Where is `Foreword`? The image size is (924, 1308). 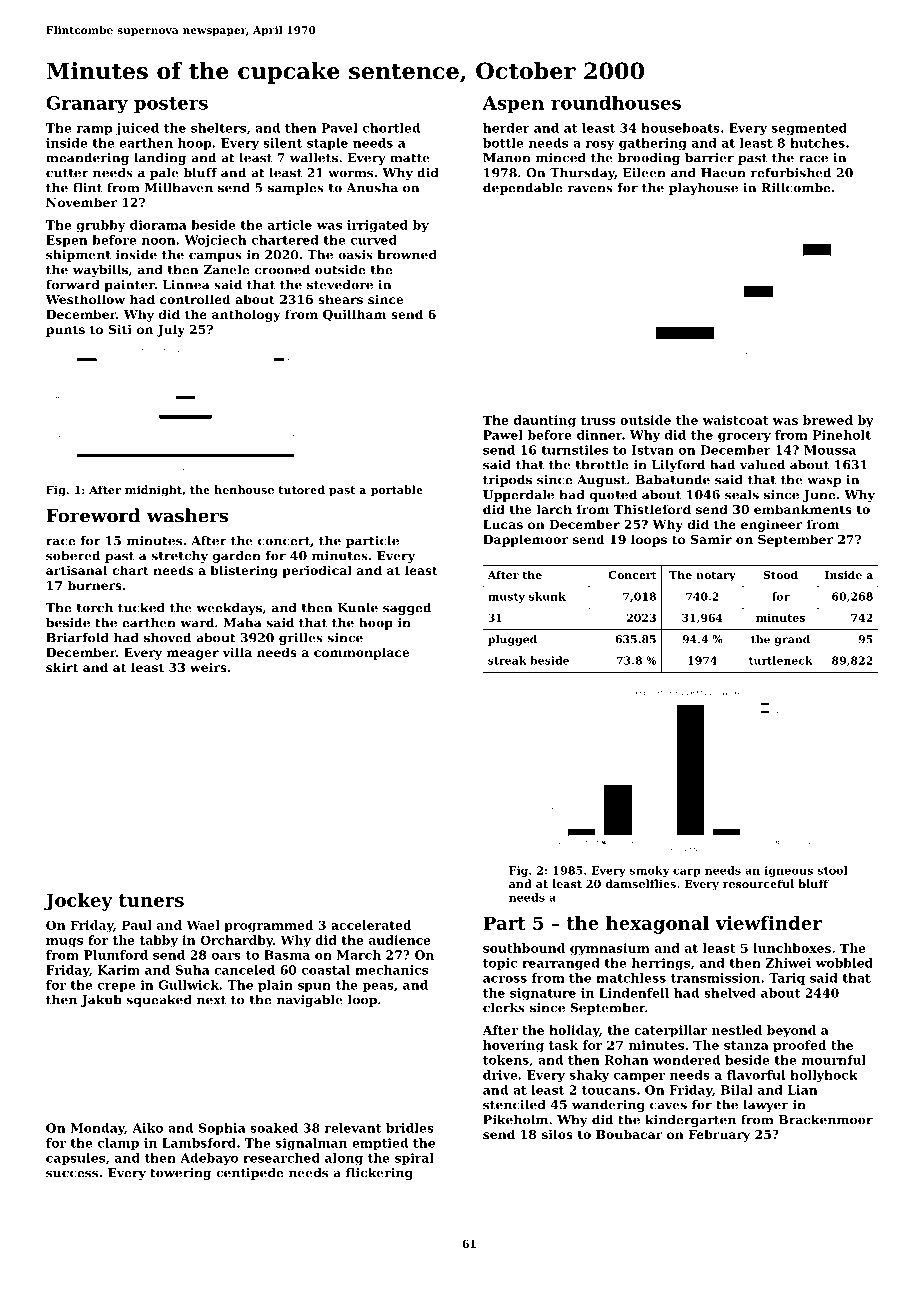
Foreword is located at coordinates (93, 515).
